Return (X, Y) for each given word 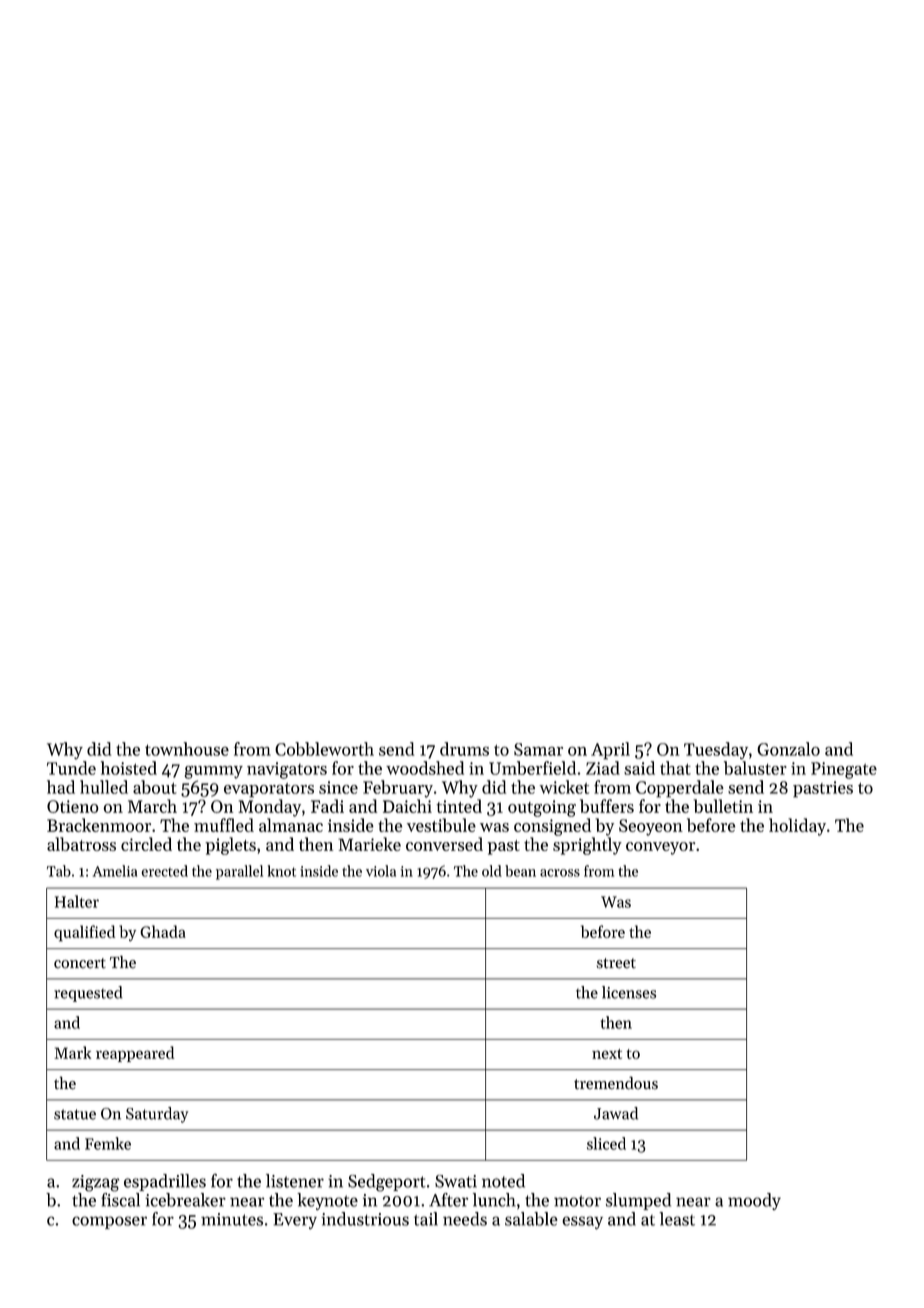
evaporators (269, 790)
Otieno (73, 806)
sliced (606, 1143)
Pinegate (844, 770)
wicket (564, 787)
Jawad (616, 1113)
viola (381, 871)
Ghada (163, 931)
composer (109, 1222)
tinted (459, 806)
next (607, 1054)
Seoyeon (651, 827)
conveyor (660, 848)
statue (75, 1114)
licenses (629, 992)
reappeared (135, 1054)
